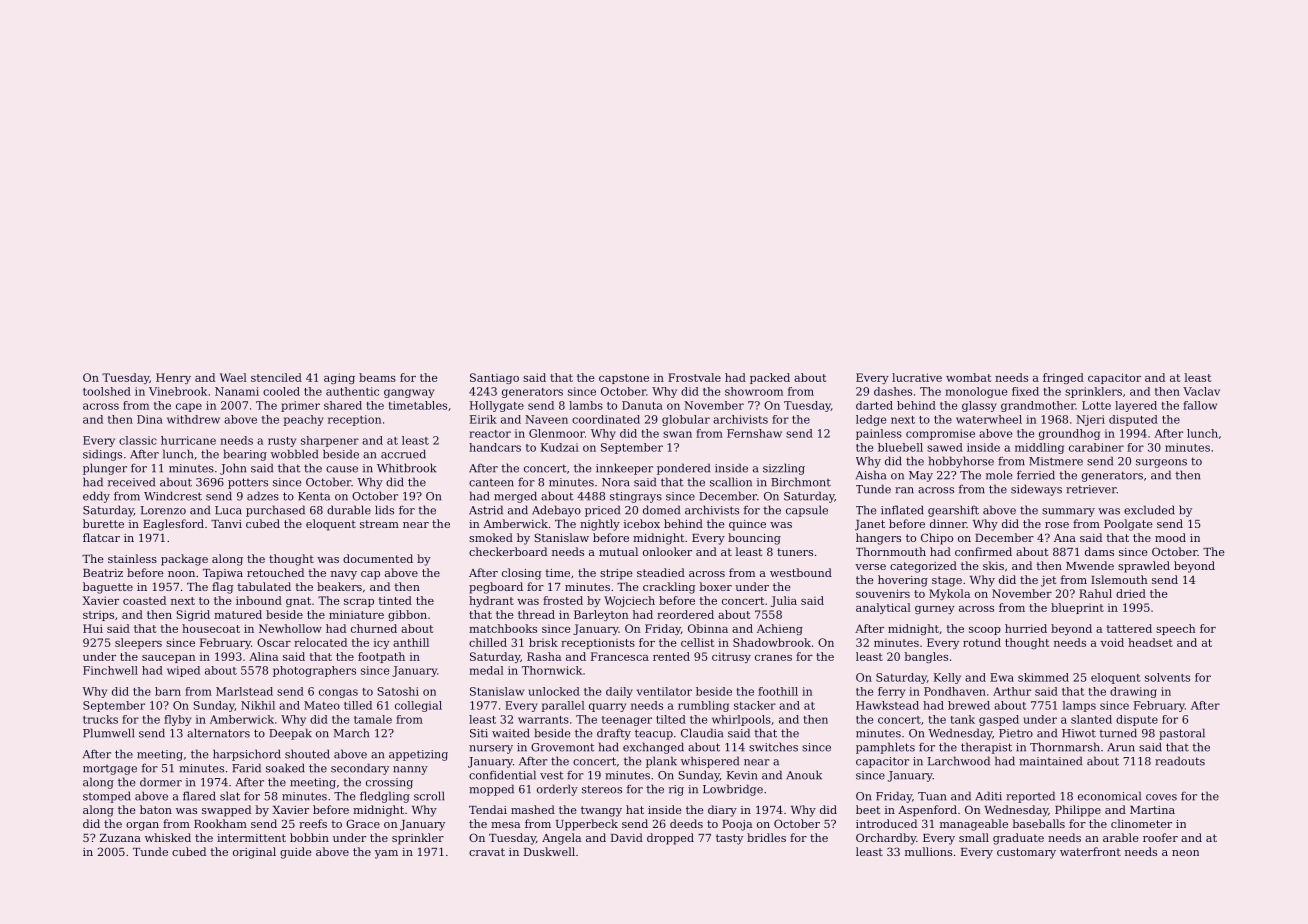  I want to click on yam, so click(386, 854).
